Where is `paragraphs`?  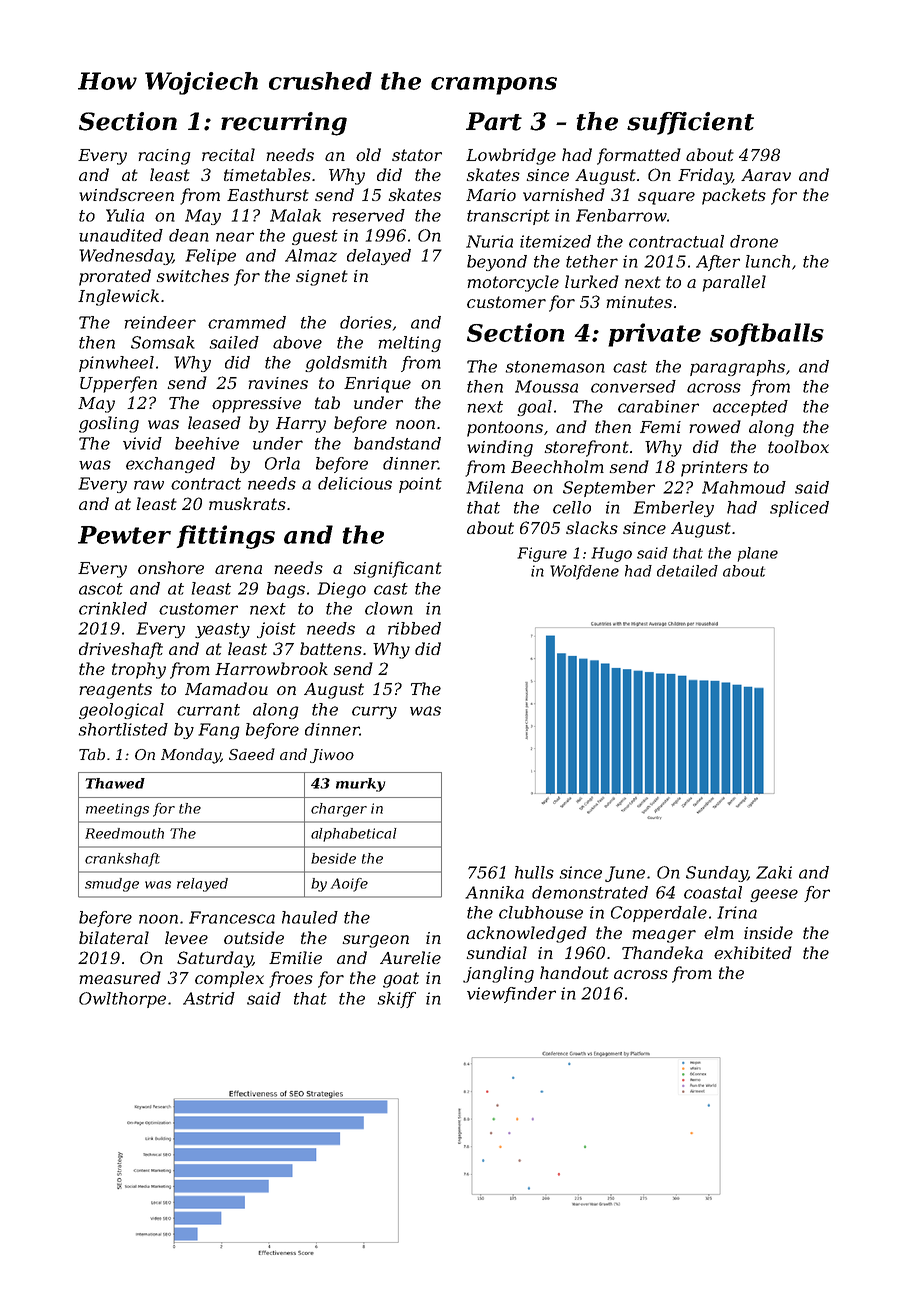
paragraphs is located at coordinates (737, 368).
